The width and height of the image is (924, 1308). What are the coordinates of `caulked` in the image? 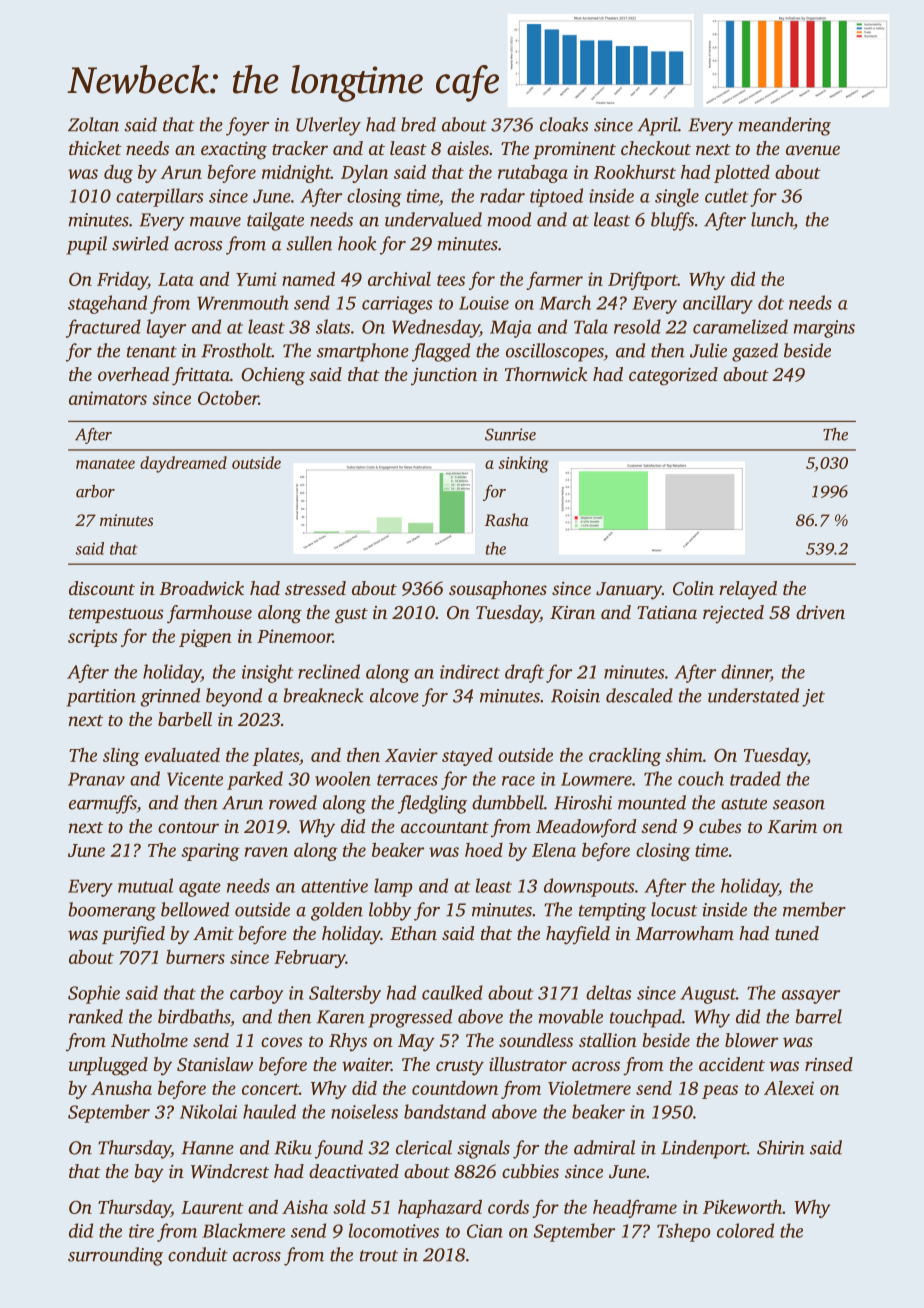 It's located at (452, 992).
